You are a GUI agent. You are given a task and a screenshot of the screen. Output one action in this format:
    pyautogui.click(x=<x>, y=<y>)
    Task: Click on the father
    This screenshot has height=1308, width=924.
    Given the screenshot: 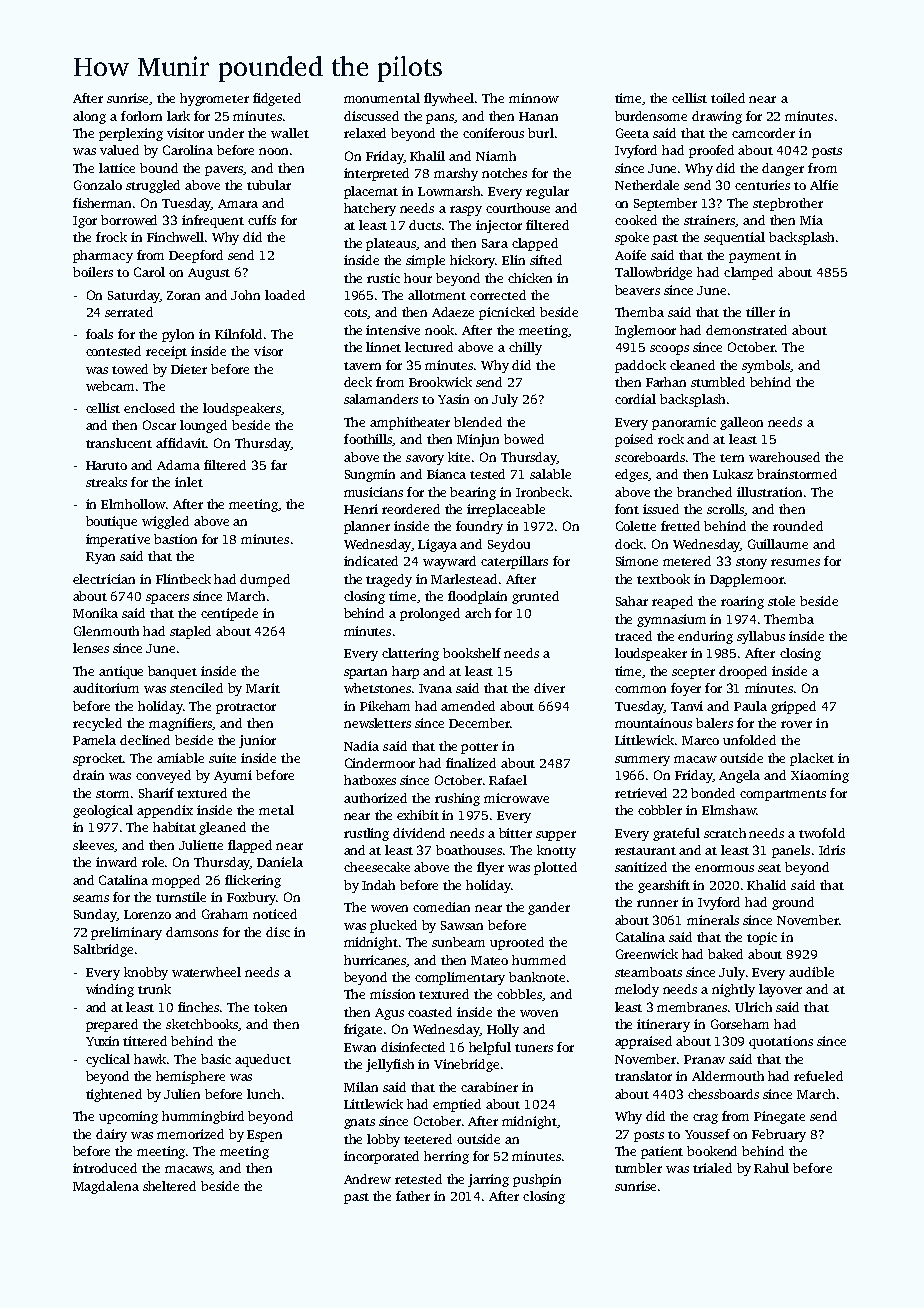 What is the action you would take?
    pyautogui.click(x=413, y=1196)
